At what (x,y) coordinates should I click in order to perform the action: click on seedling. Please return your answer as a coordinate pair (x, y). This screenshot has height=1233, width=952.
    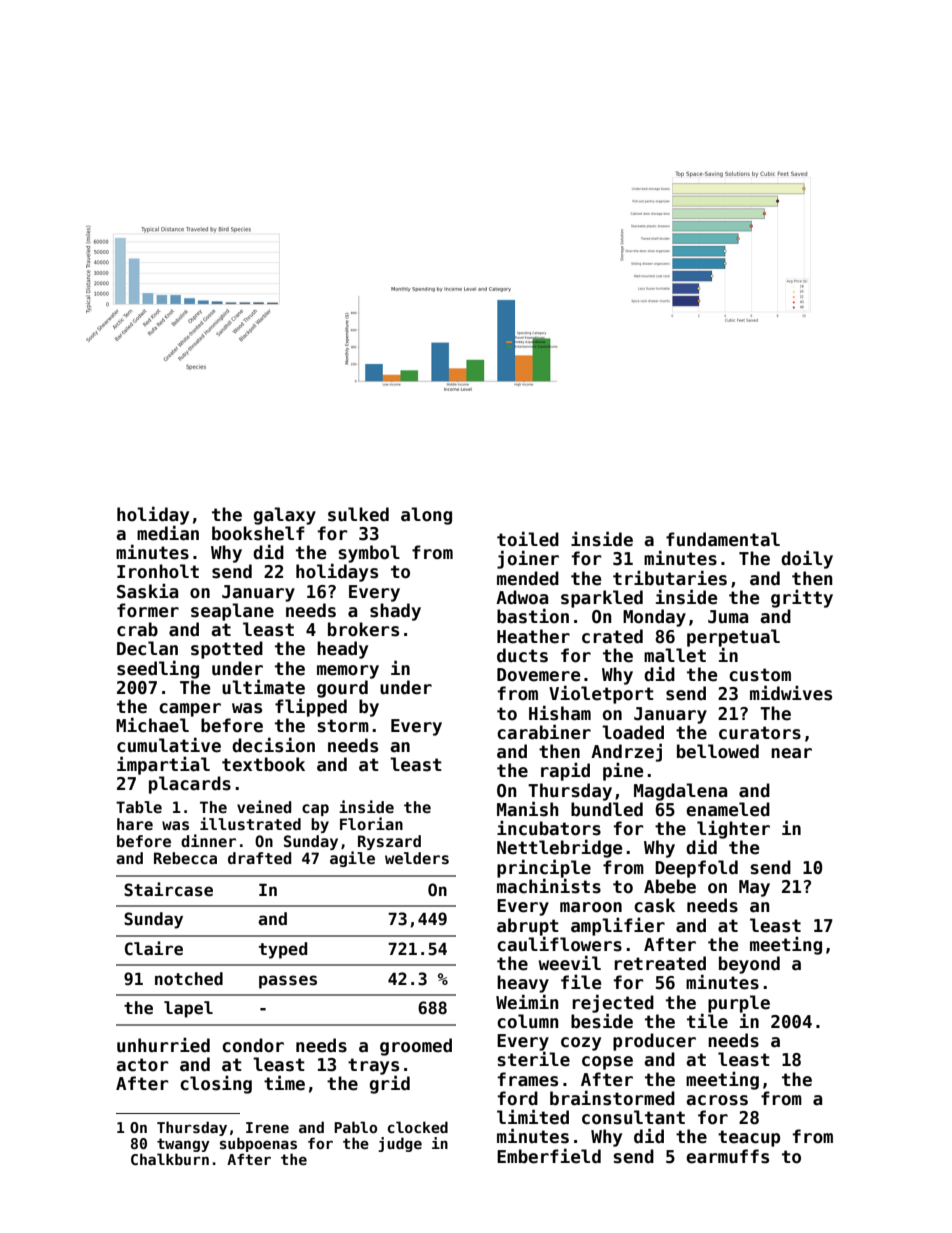
    Looking at the image, I should click on (158, 669).
